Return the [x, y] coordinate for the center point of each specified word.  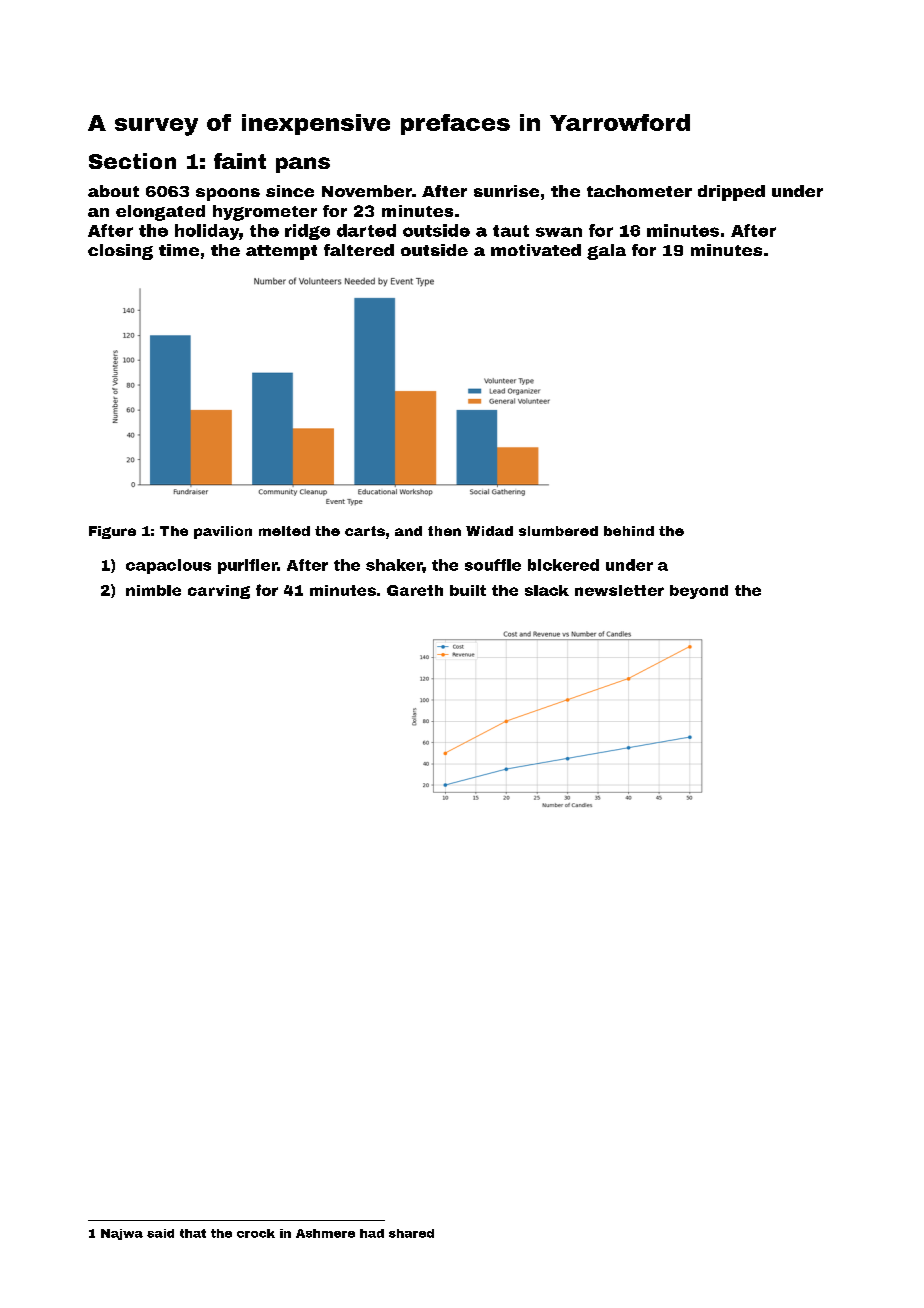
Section [132, 161]
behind [629, 531]
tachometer [639, 191]
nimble [153, 590]
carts [365, 531]
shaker [394, 565]
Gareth [415, 590]
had [372, 1233]
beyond [699, 592]
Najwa [122, 1234]
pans [303, 165]
